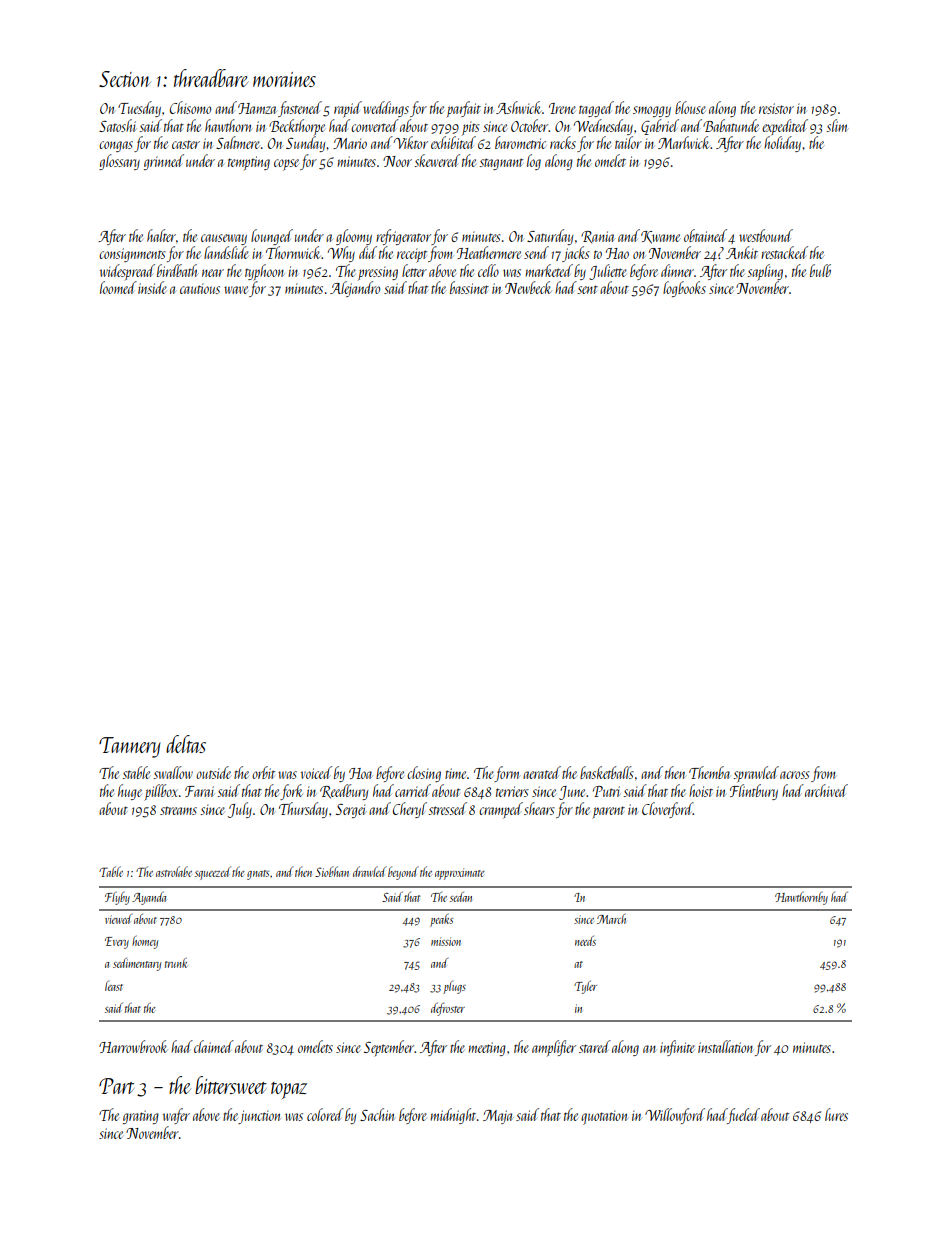 This screenshot has width=952, height=1233. I want to click on Flintbury, so click(754, 792).
